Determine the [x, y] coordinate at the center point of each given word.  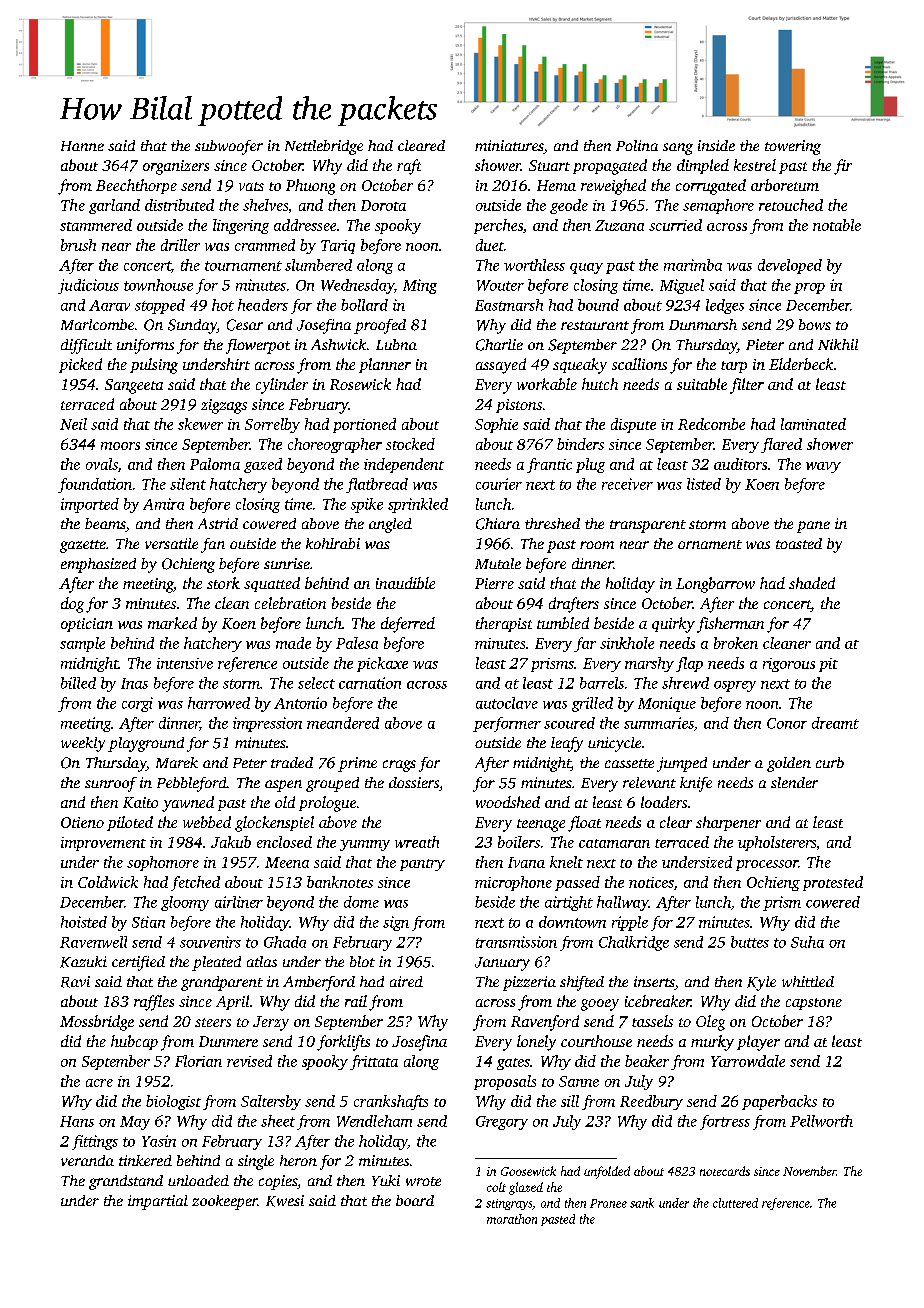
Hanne [82, 146]
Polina [637, 145]
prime [357, 764]
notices [651, 882]
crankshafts [391, 1102]
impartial [158, 1202]
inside [716, 145]
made [293, 643]
